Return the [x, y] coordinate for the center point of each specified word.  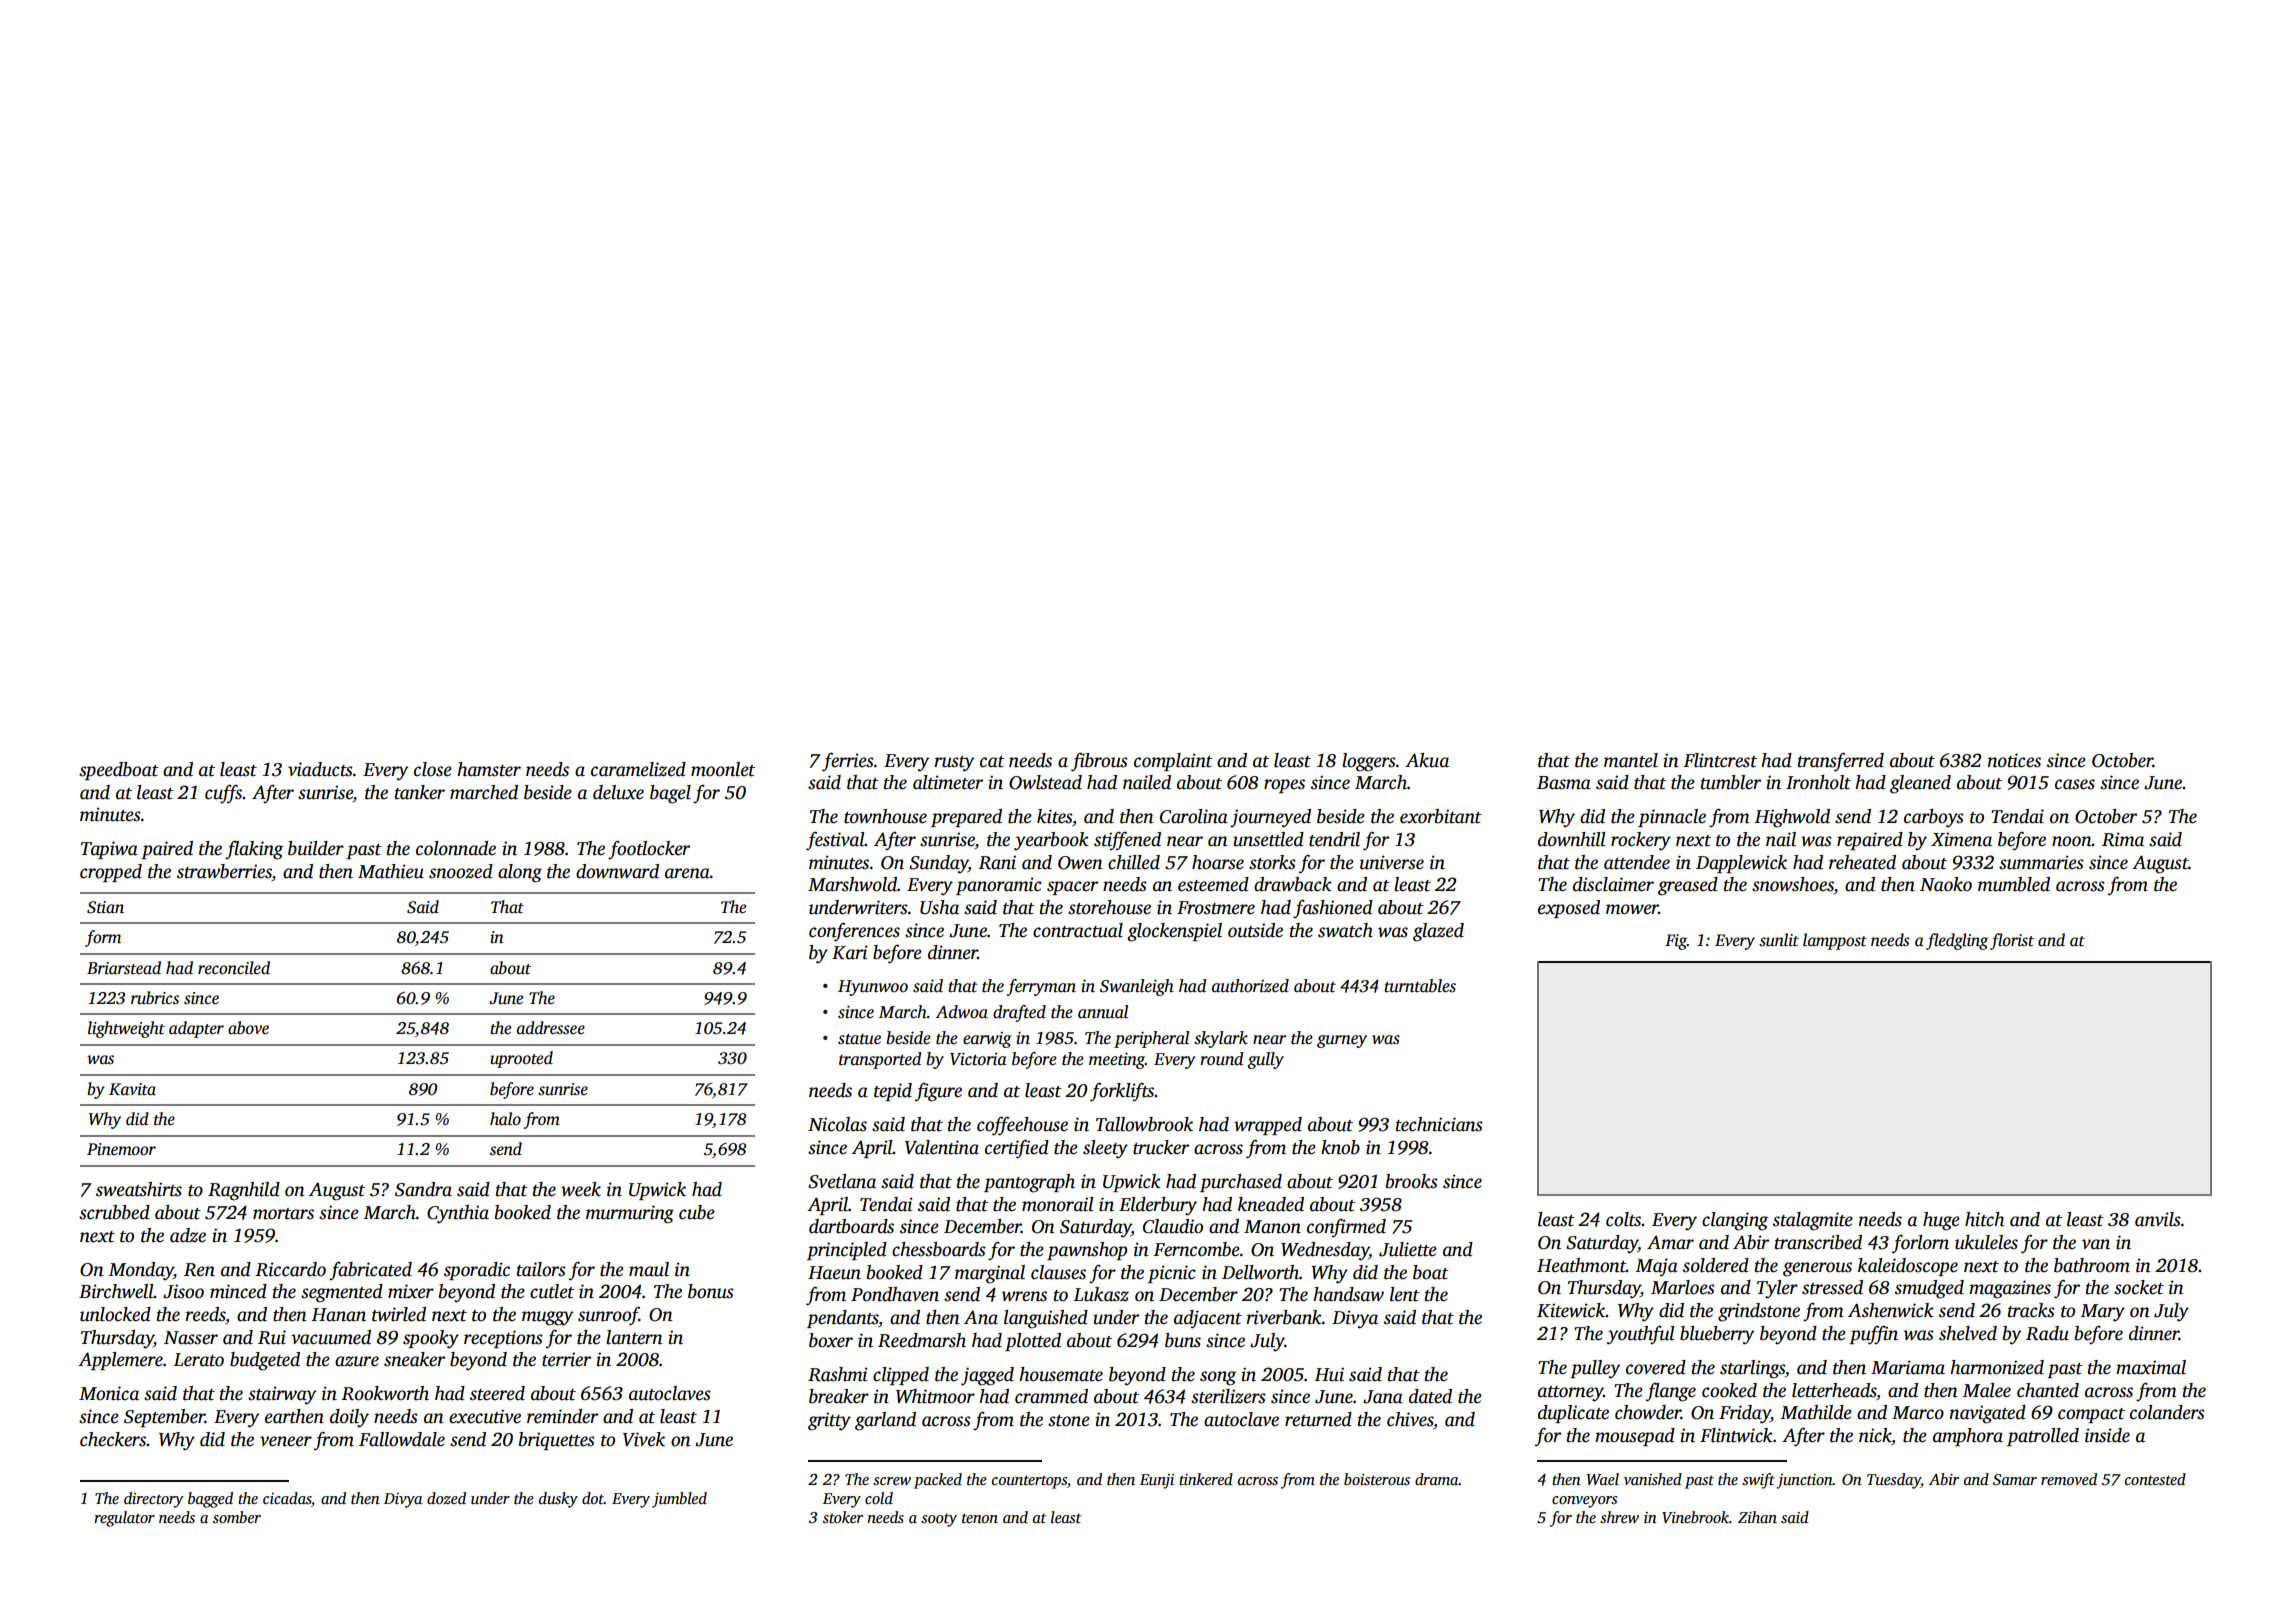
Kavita [132, 1089]
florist [2012, 941]
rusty [954, 764]
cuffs [223, 794]
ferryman [1041, 987]
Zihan [1757, 1517]
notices [2014, 760]
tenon [980, 1518]
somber [237, 1517]
